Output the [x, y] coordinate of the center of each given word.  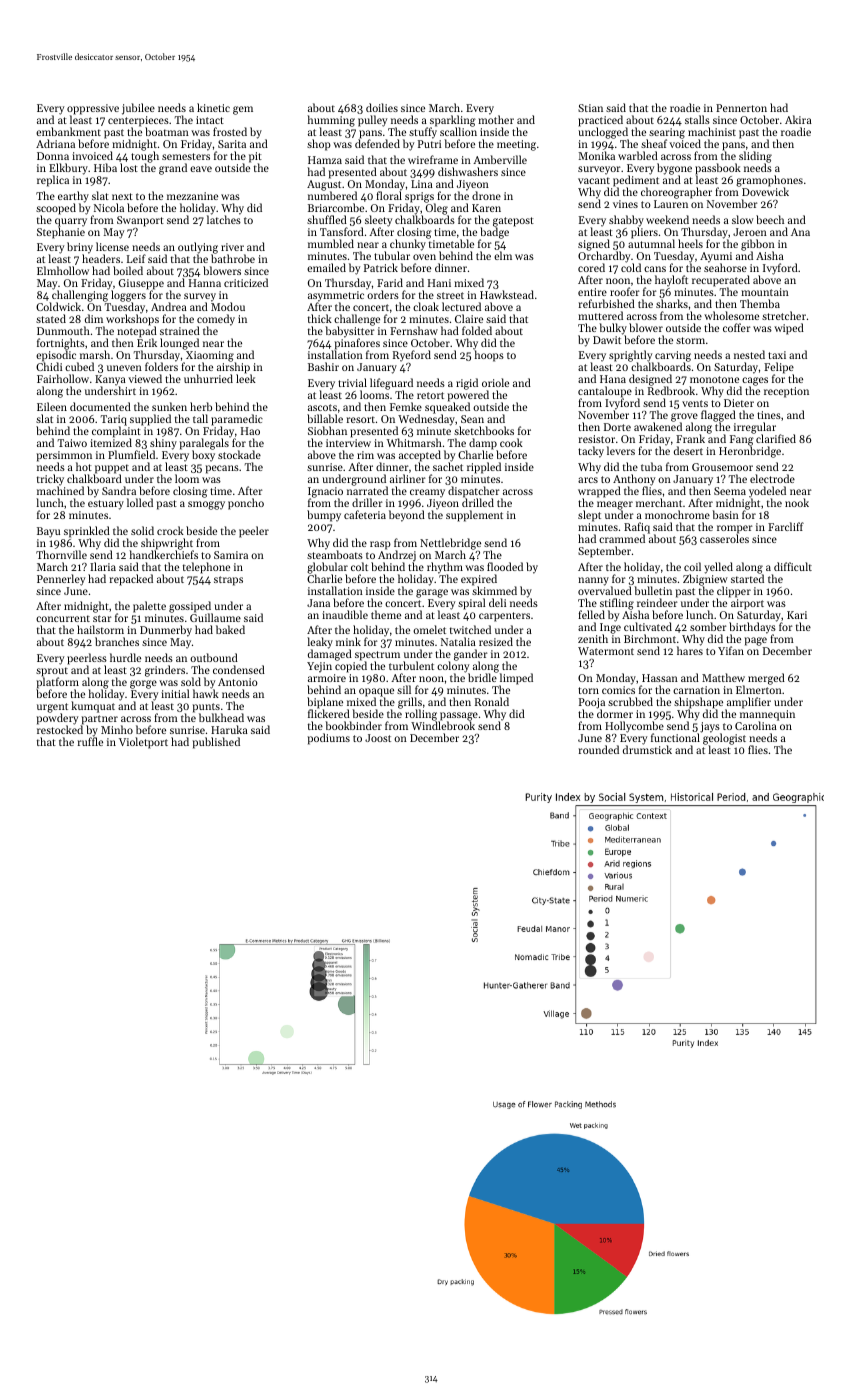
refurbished [607, 303]
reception [786, 392]
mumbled [331, 243]
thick [320, 318]
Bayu [48, 532]
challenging [80, 297]
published [216, 743]
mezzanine [192, 196]
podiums [329, 739]
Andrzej [397, 556]
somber [708, 626]
